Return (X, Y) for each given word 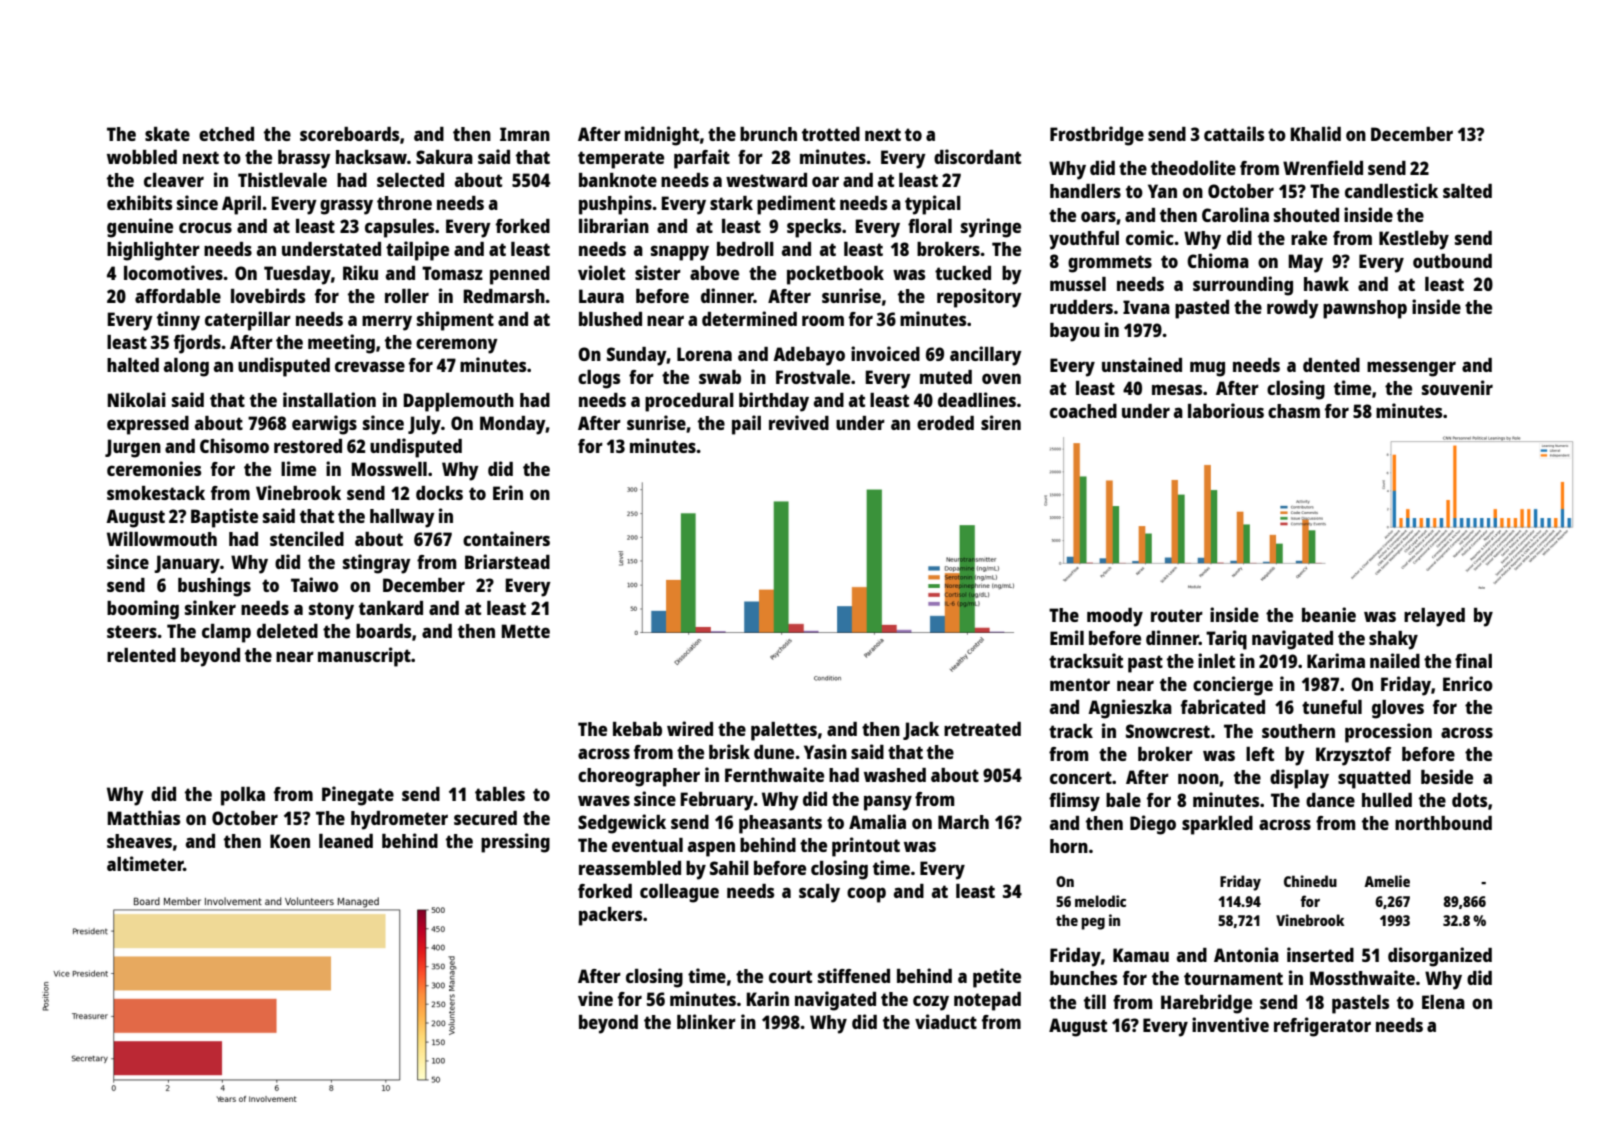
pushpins (615, 205)
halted (133, 365)
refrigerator (1322, 1027)
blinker (706, 1021)
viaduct (946, 1021)
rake (1309, 238)
